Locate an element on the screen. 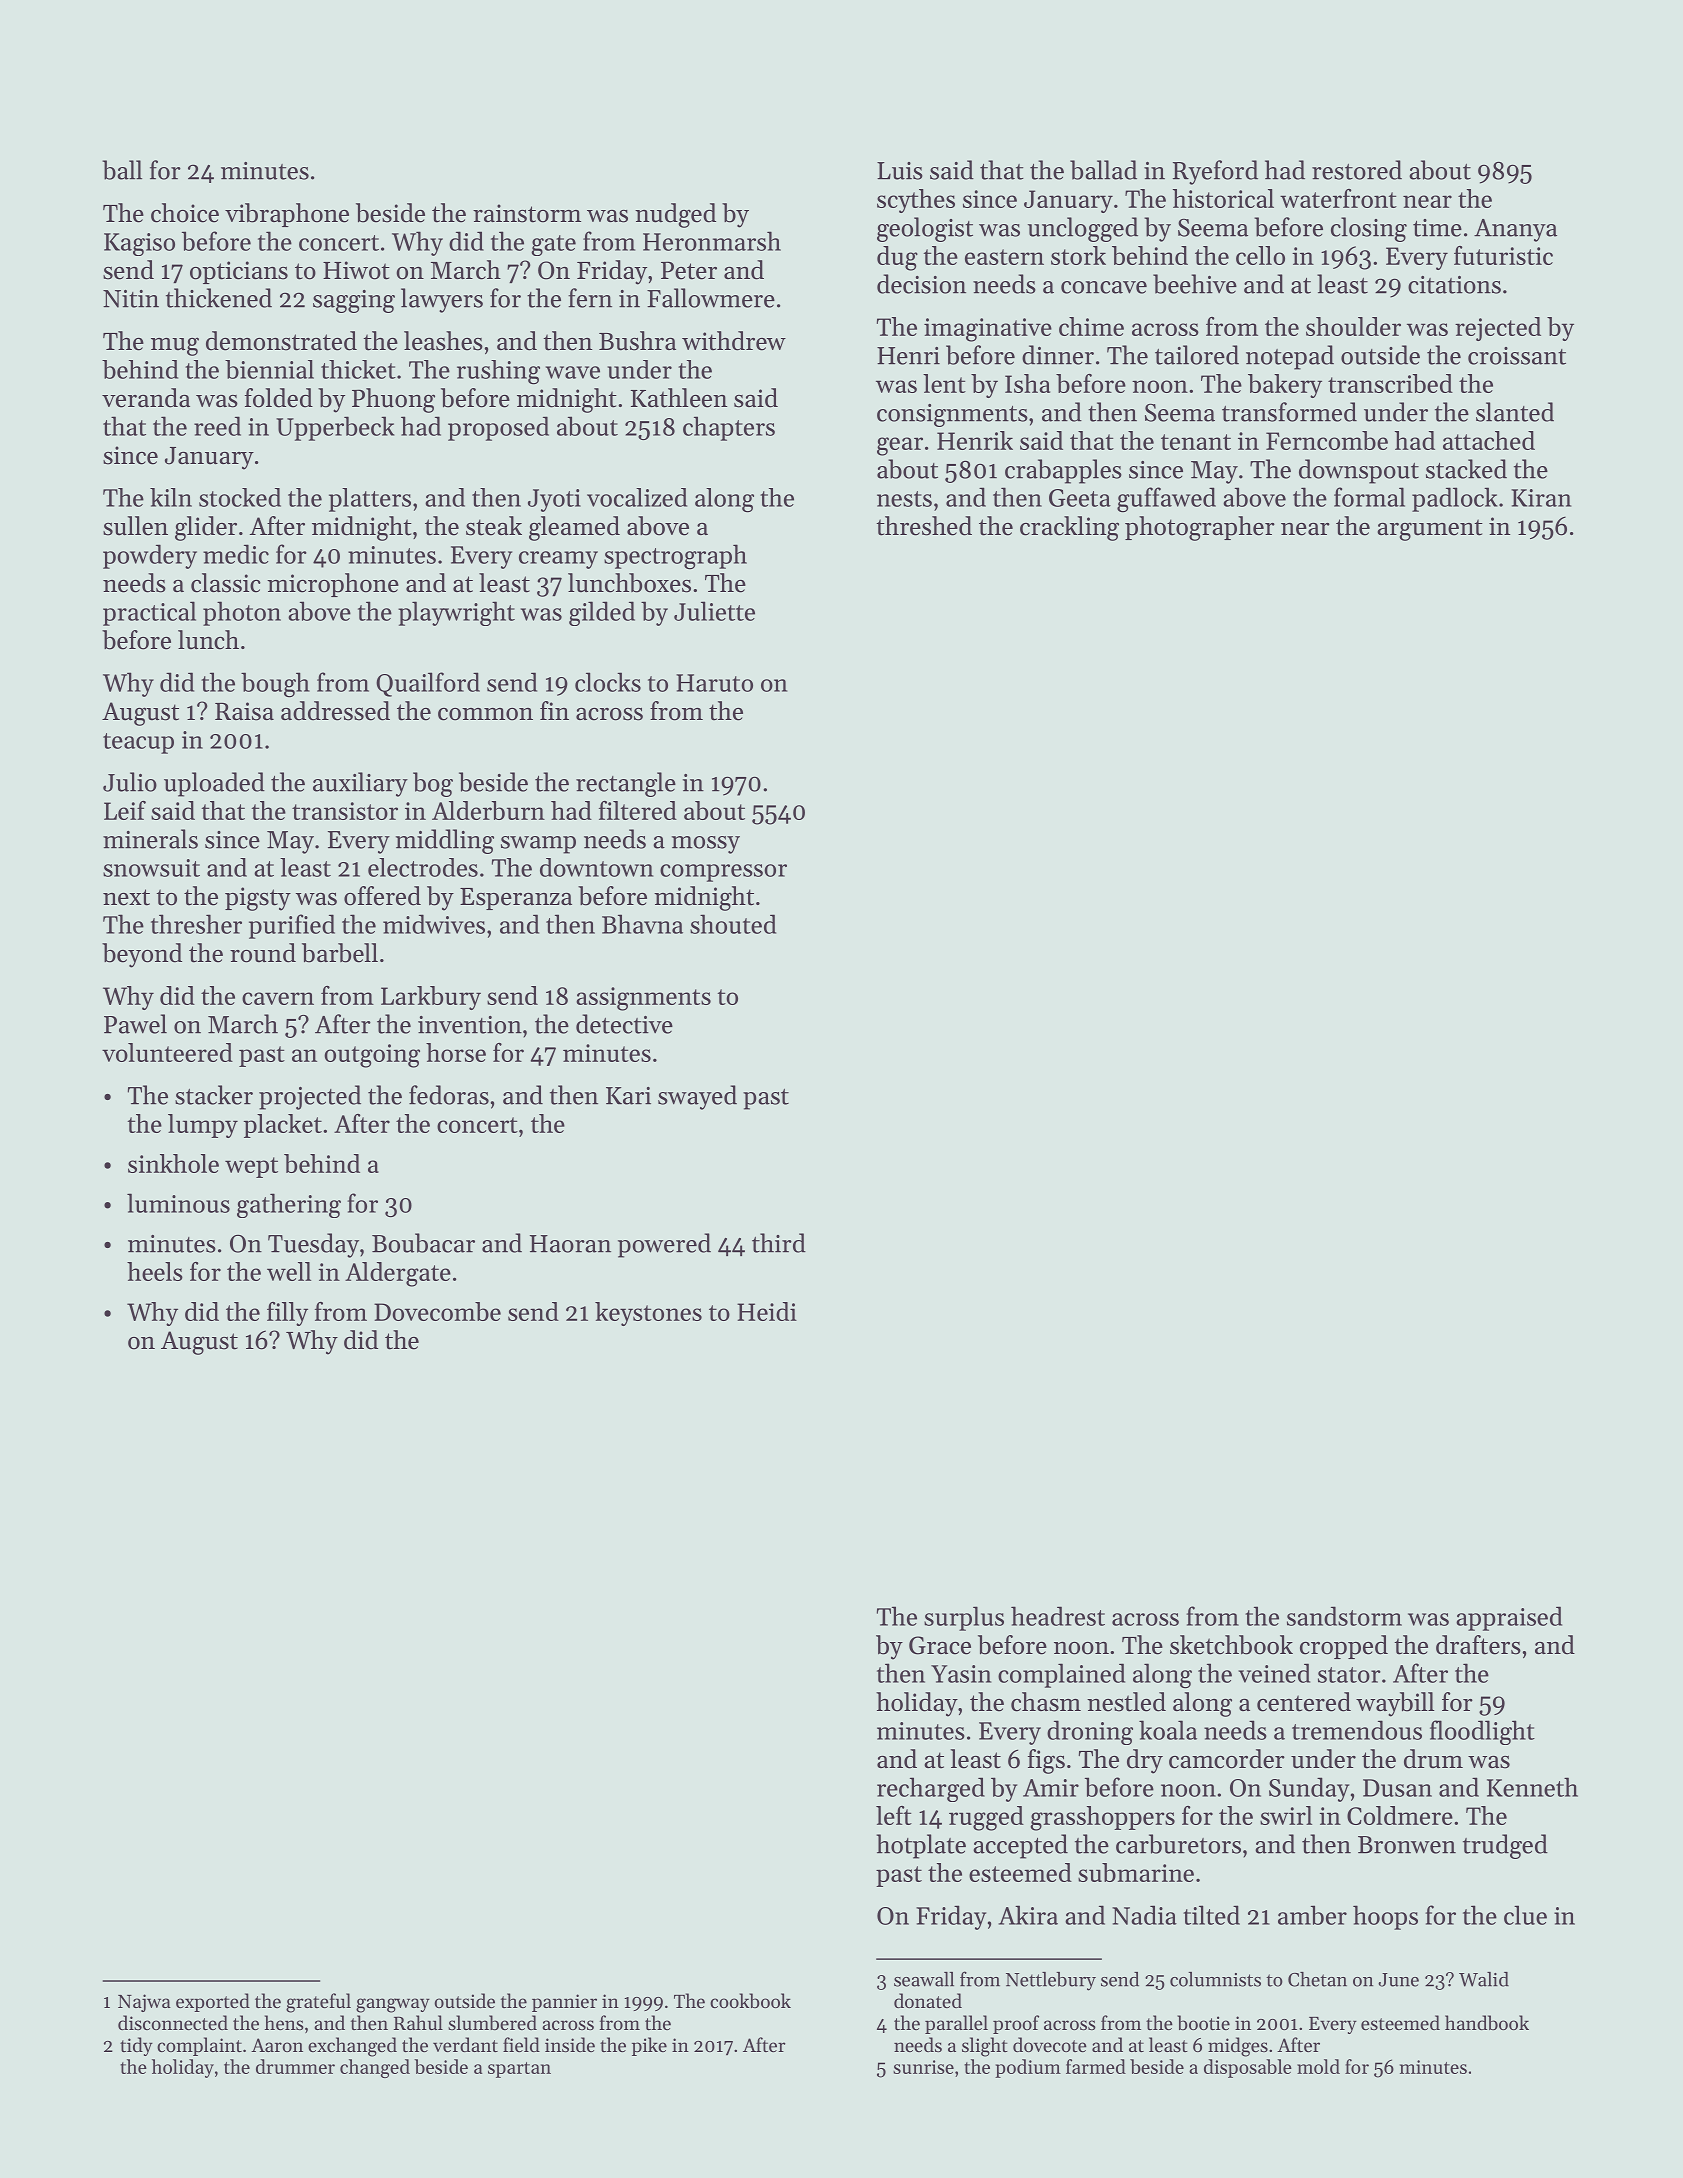 The image size is (1683, 2178). Yasin is located at coordinates (961, 1674).
